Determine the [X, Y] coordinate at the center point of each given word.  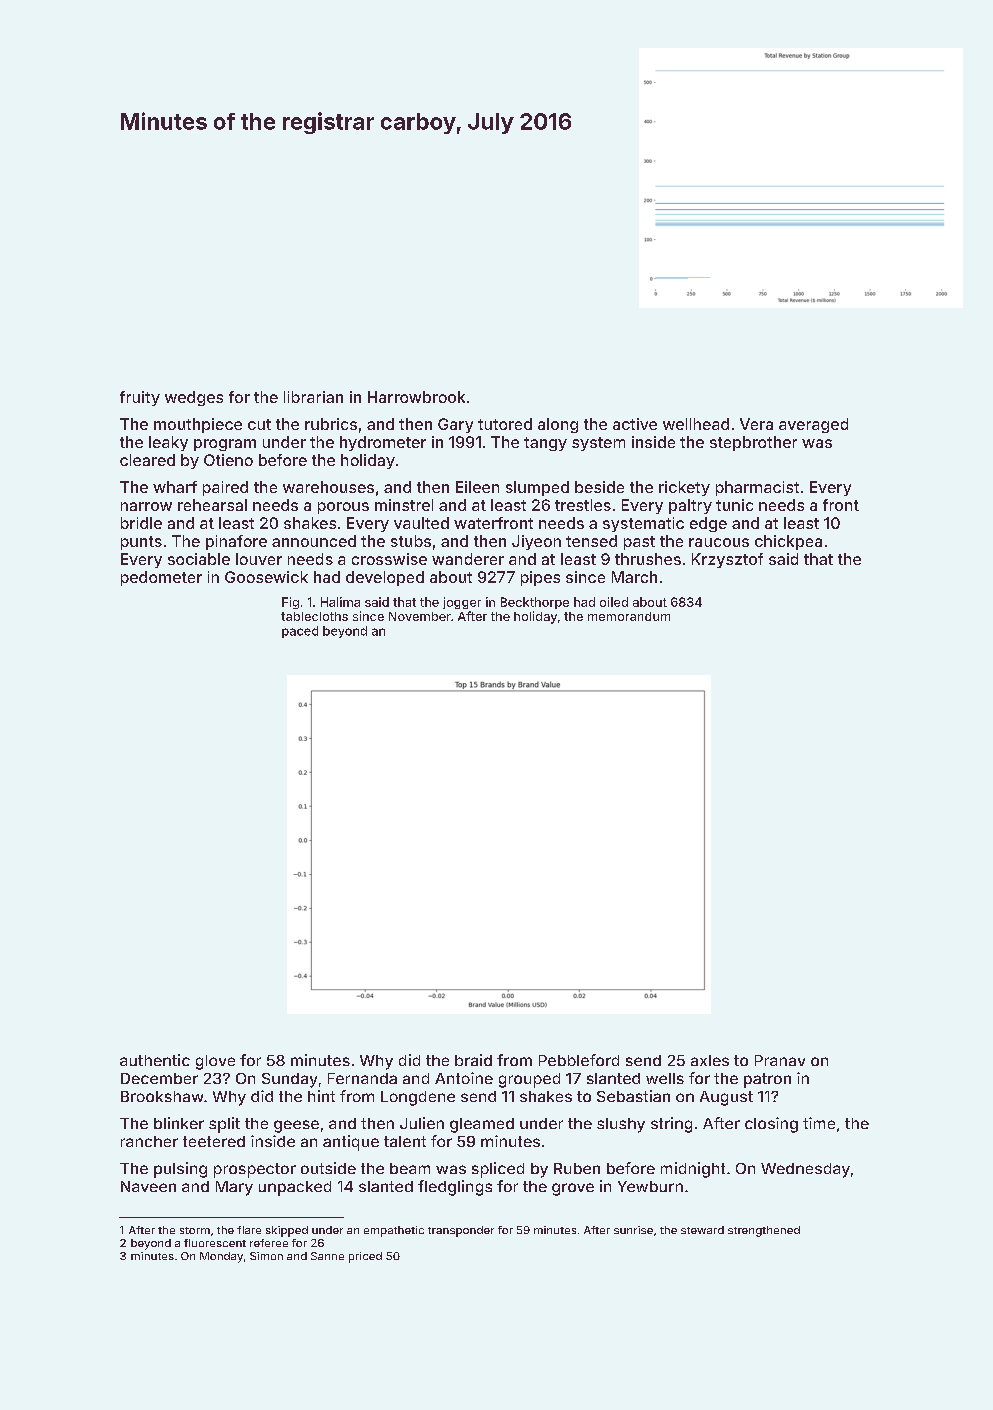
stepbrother [753, 443]
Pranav [780, 1060]
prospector [255, 1170]
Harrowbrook [416, 397]
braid [473, 1060]
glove [215, 1062]
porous [343, 508]
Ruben [577, 1168]
